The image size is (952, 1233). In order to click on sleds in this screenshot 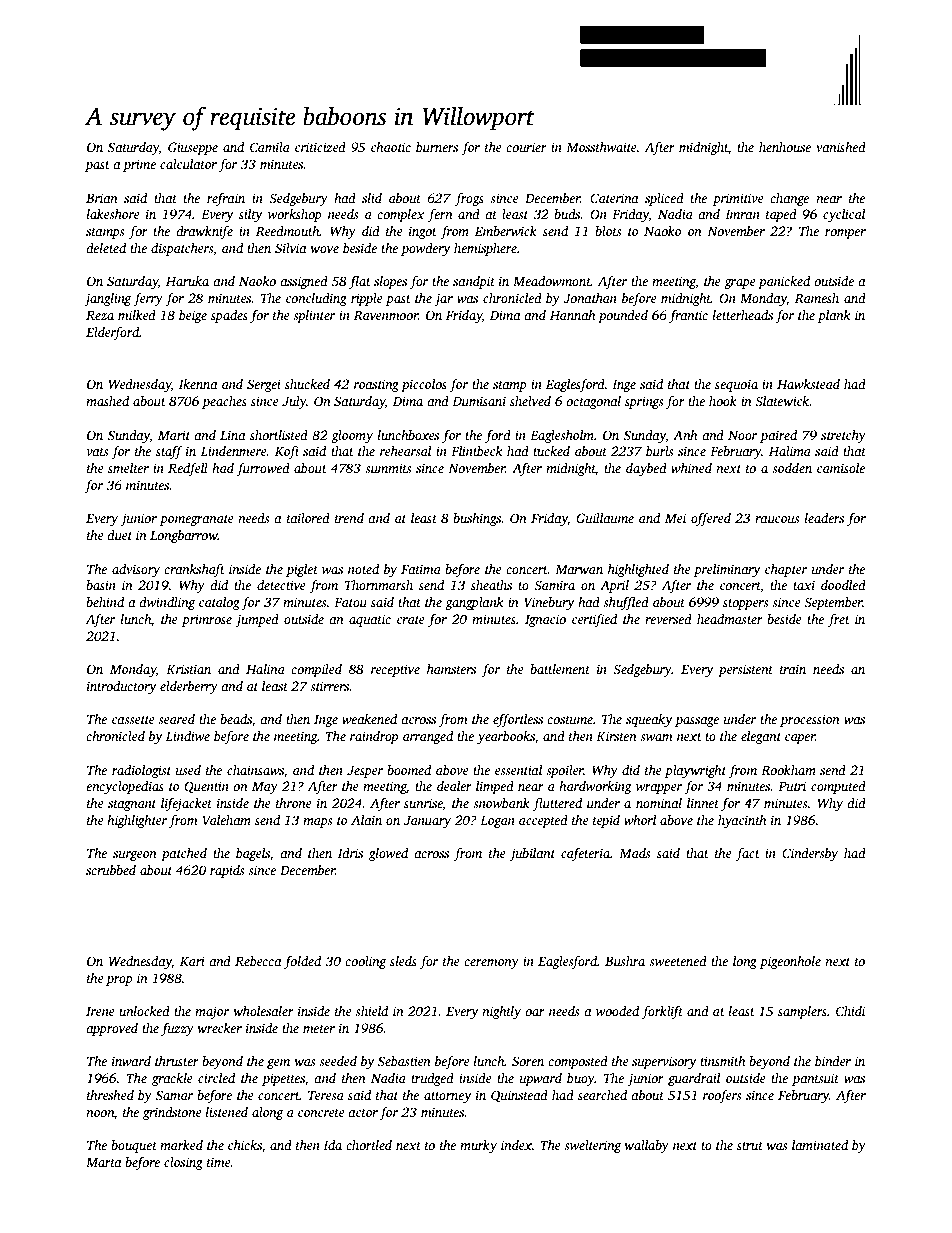, I will do `click(403, 961)`.
